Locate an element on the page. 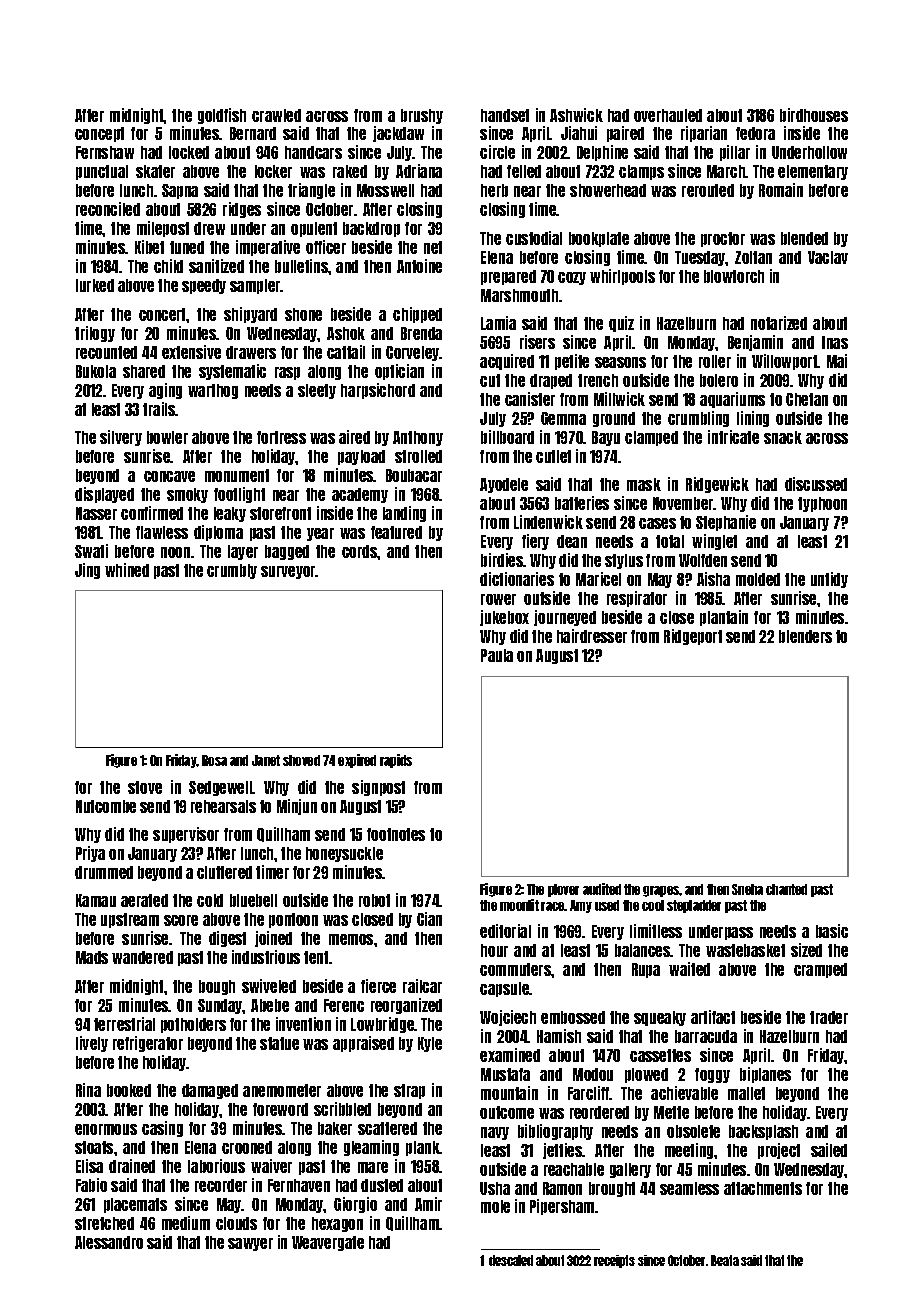 This document has width=924, height=1314. Mosswell is located at coordinates (385, 190).
